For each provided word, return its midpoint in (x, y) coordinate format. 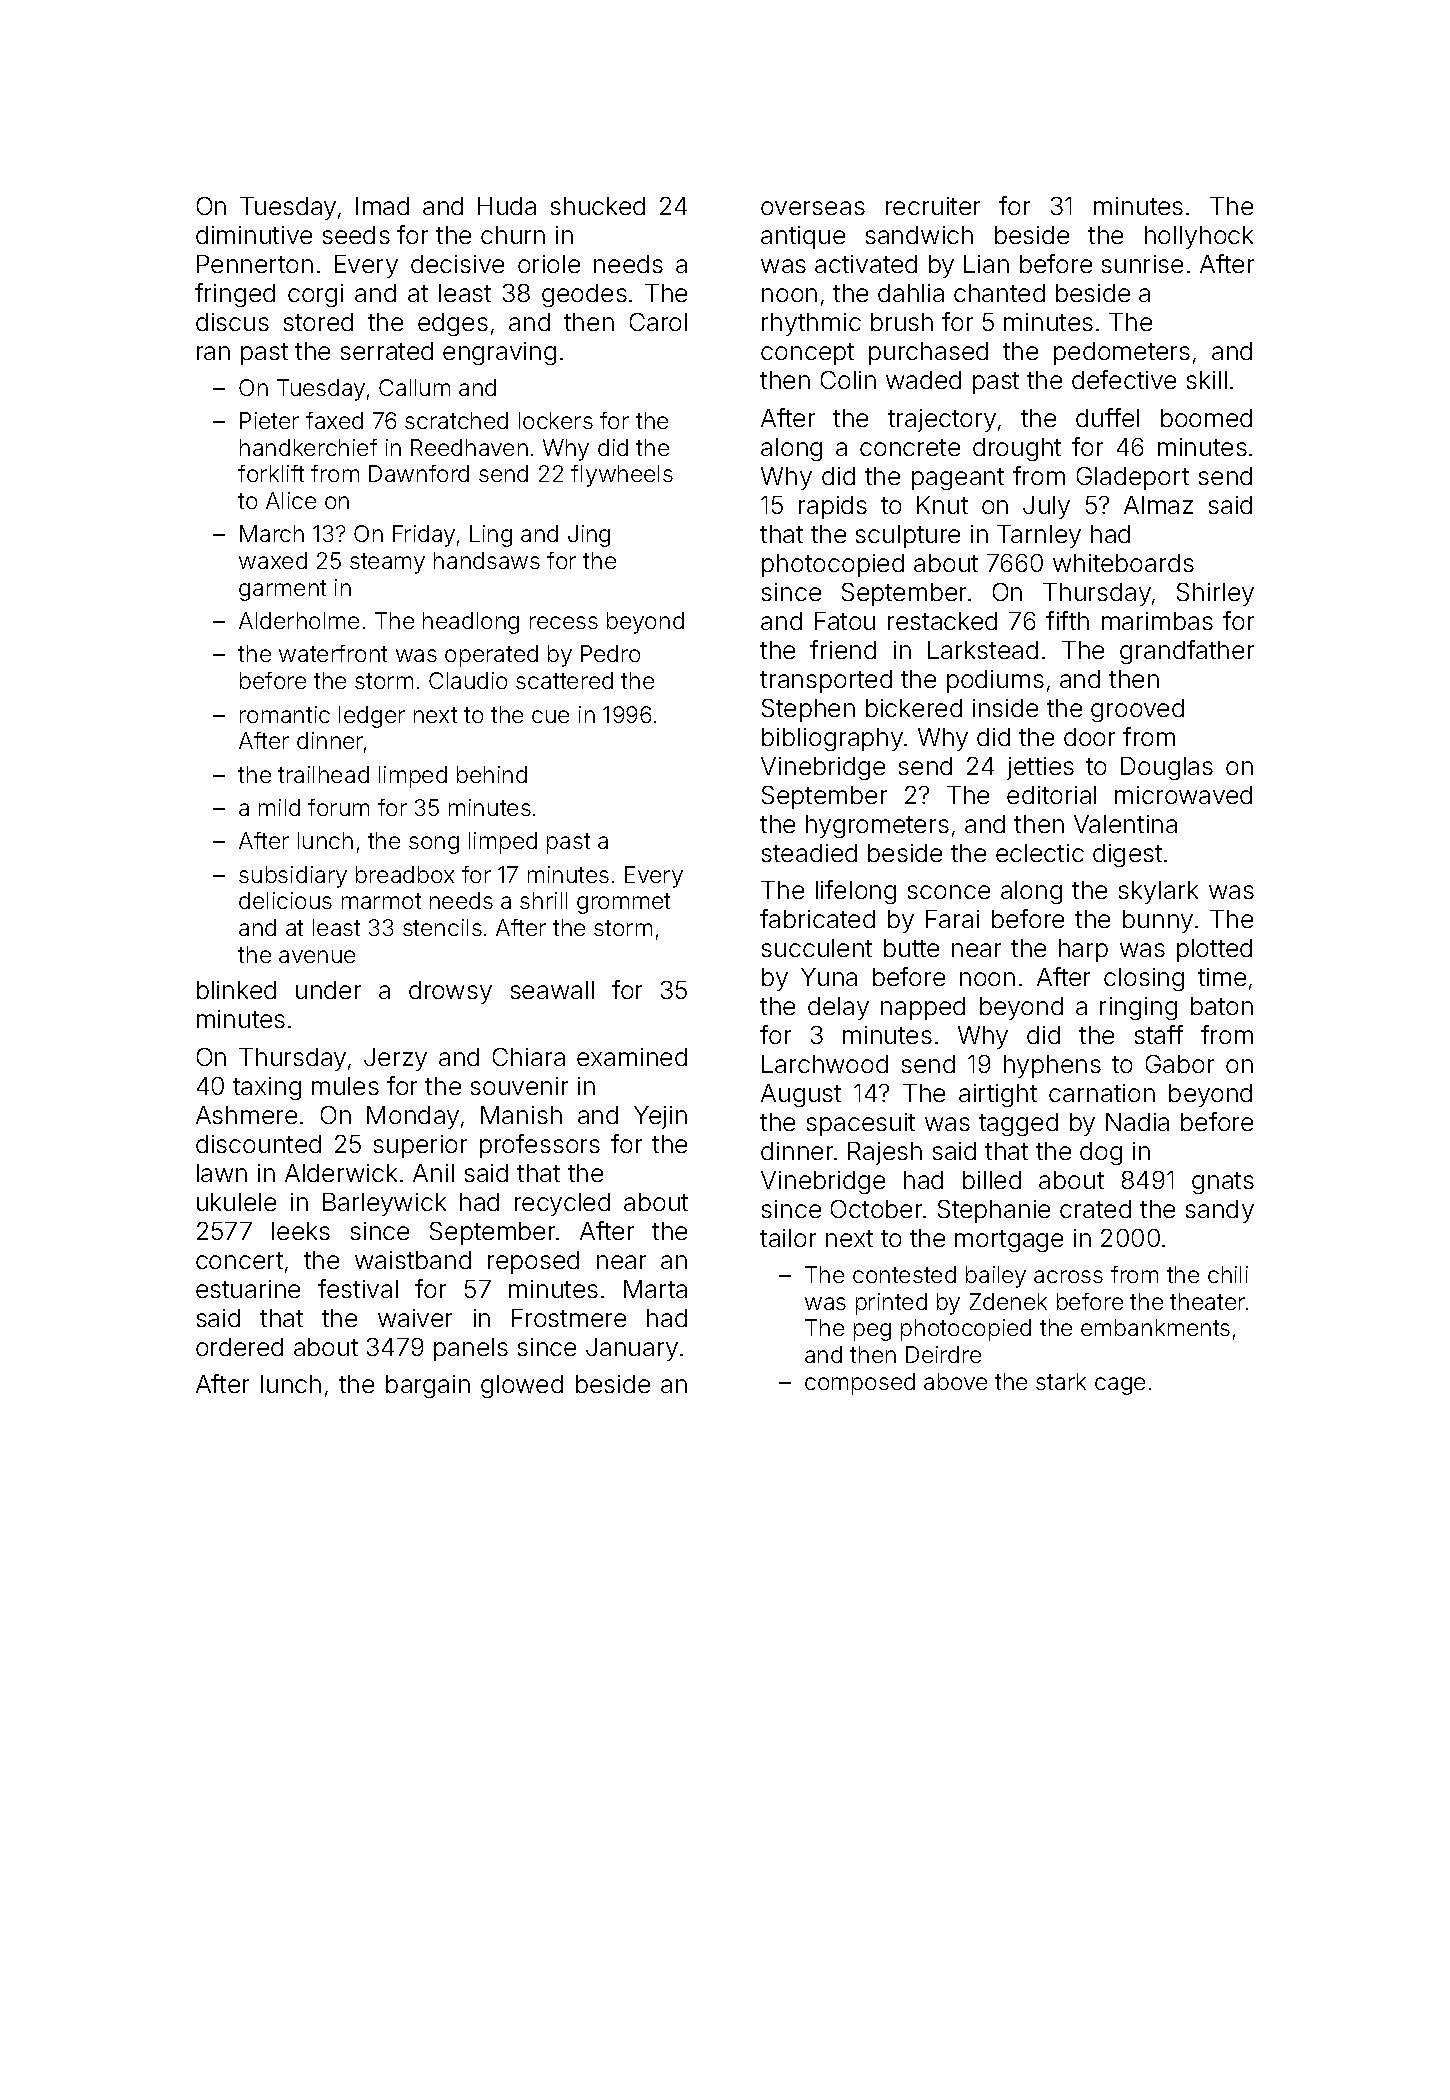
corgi (315, 295)
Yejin (660, 1117)
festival (358, 1288)
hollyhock (1199, 237)
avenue (317, 956)
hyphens (1052, 1066)
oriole (549, 264)
